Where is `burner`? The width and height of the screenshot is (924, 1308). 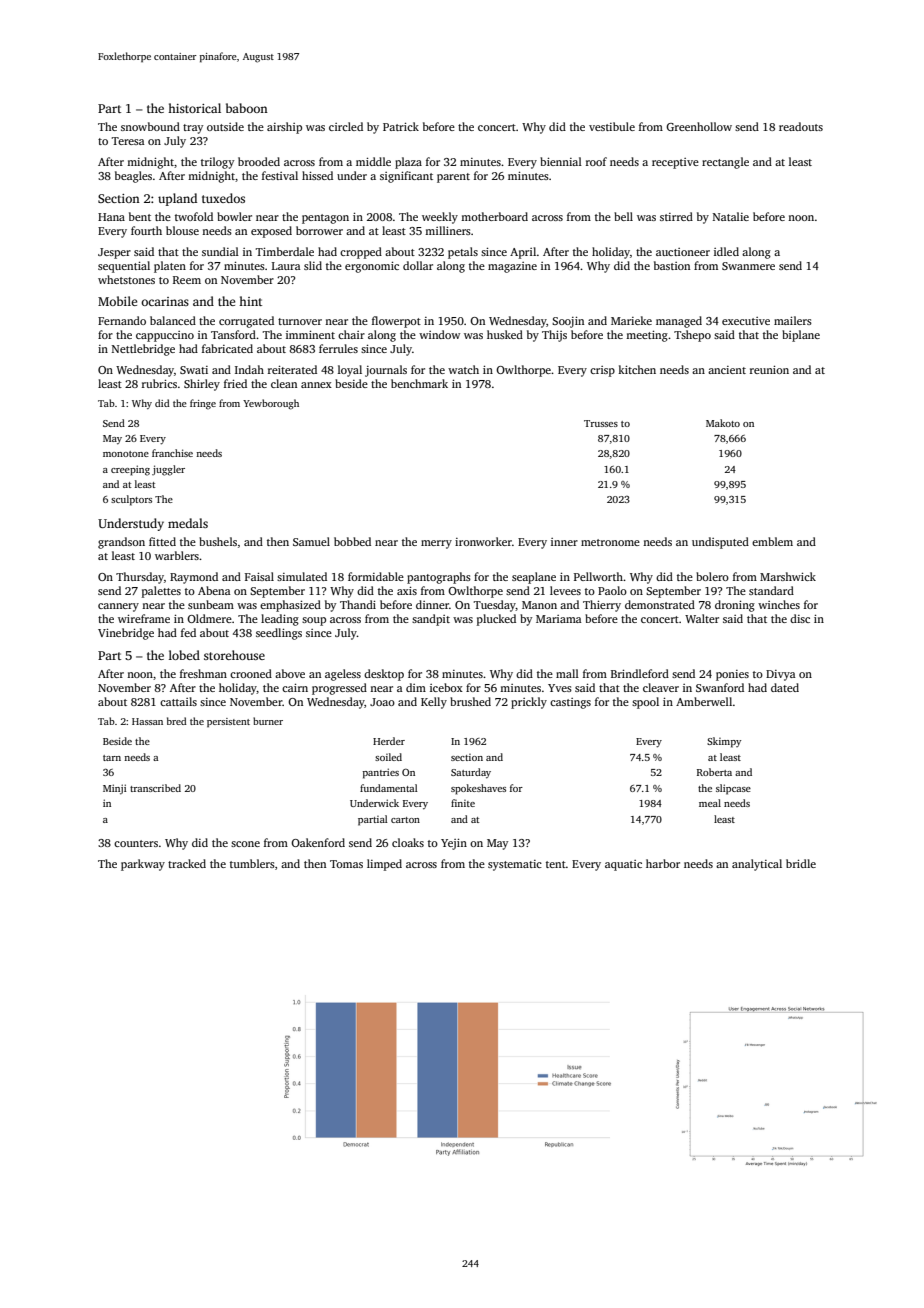 burner is located at coordinates (268, 721).
